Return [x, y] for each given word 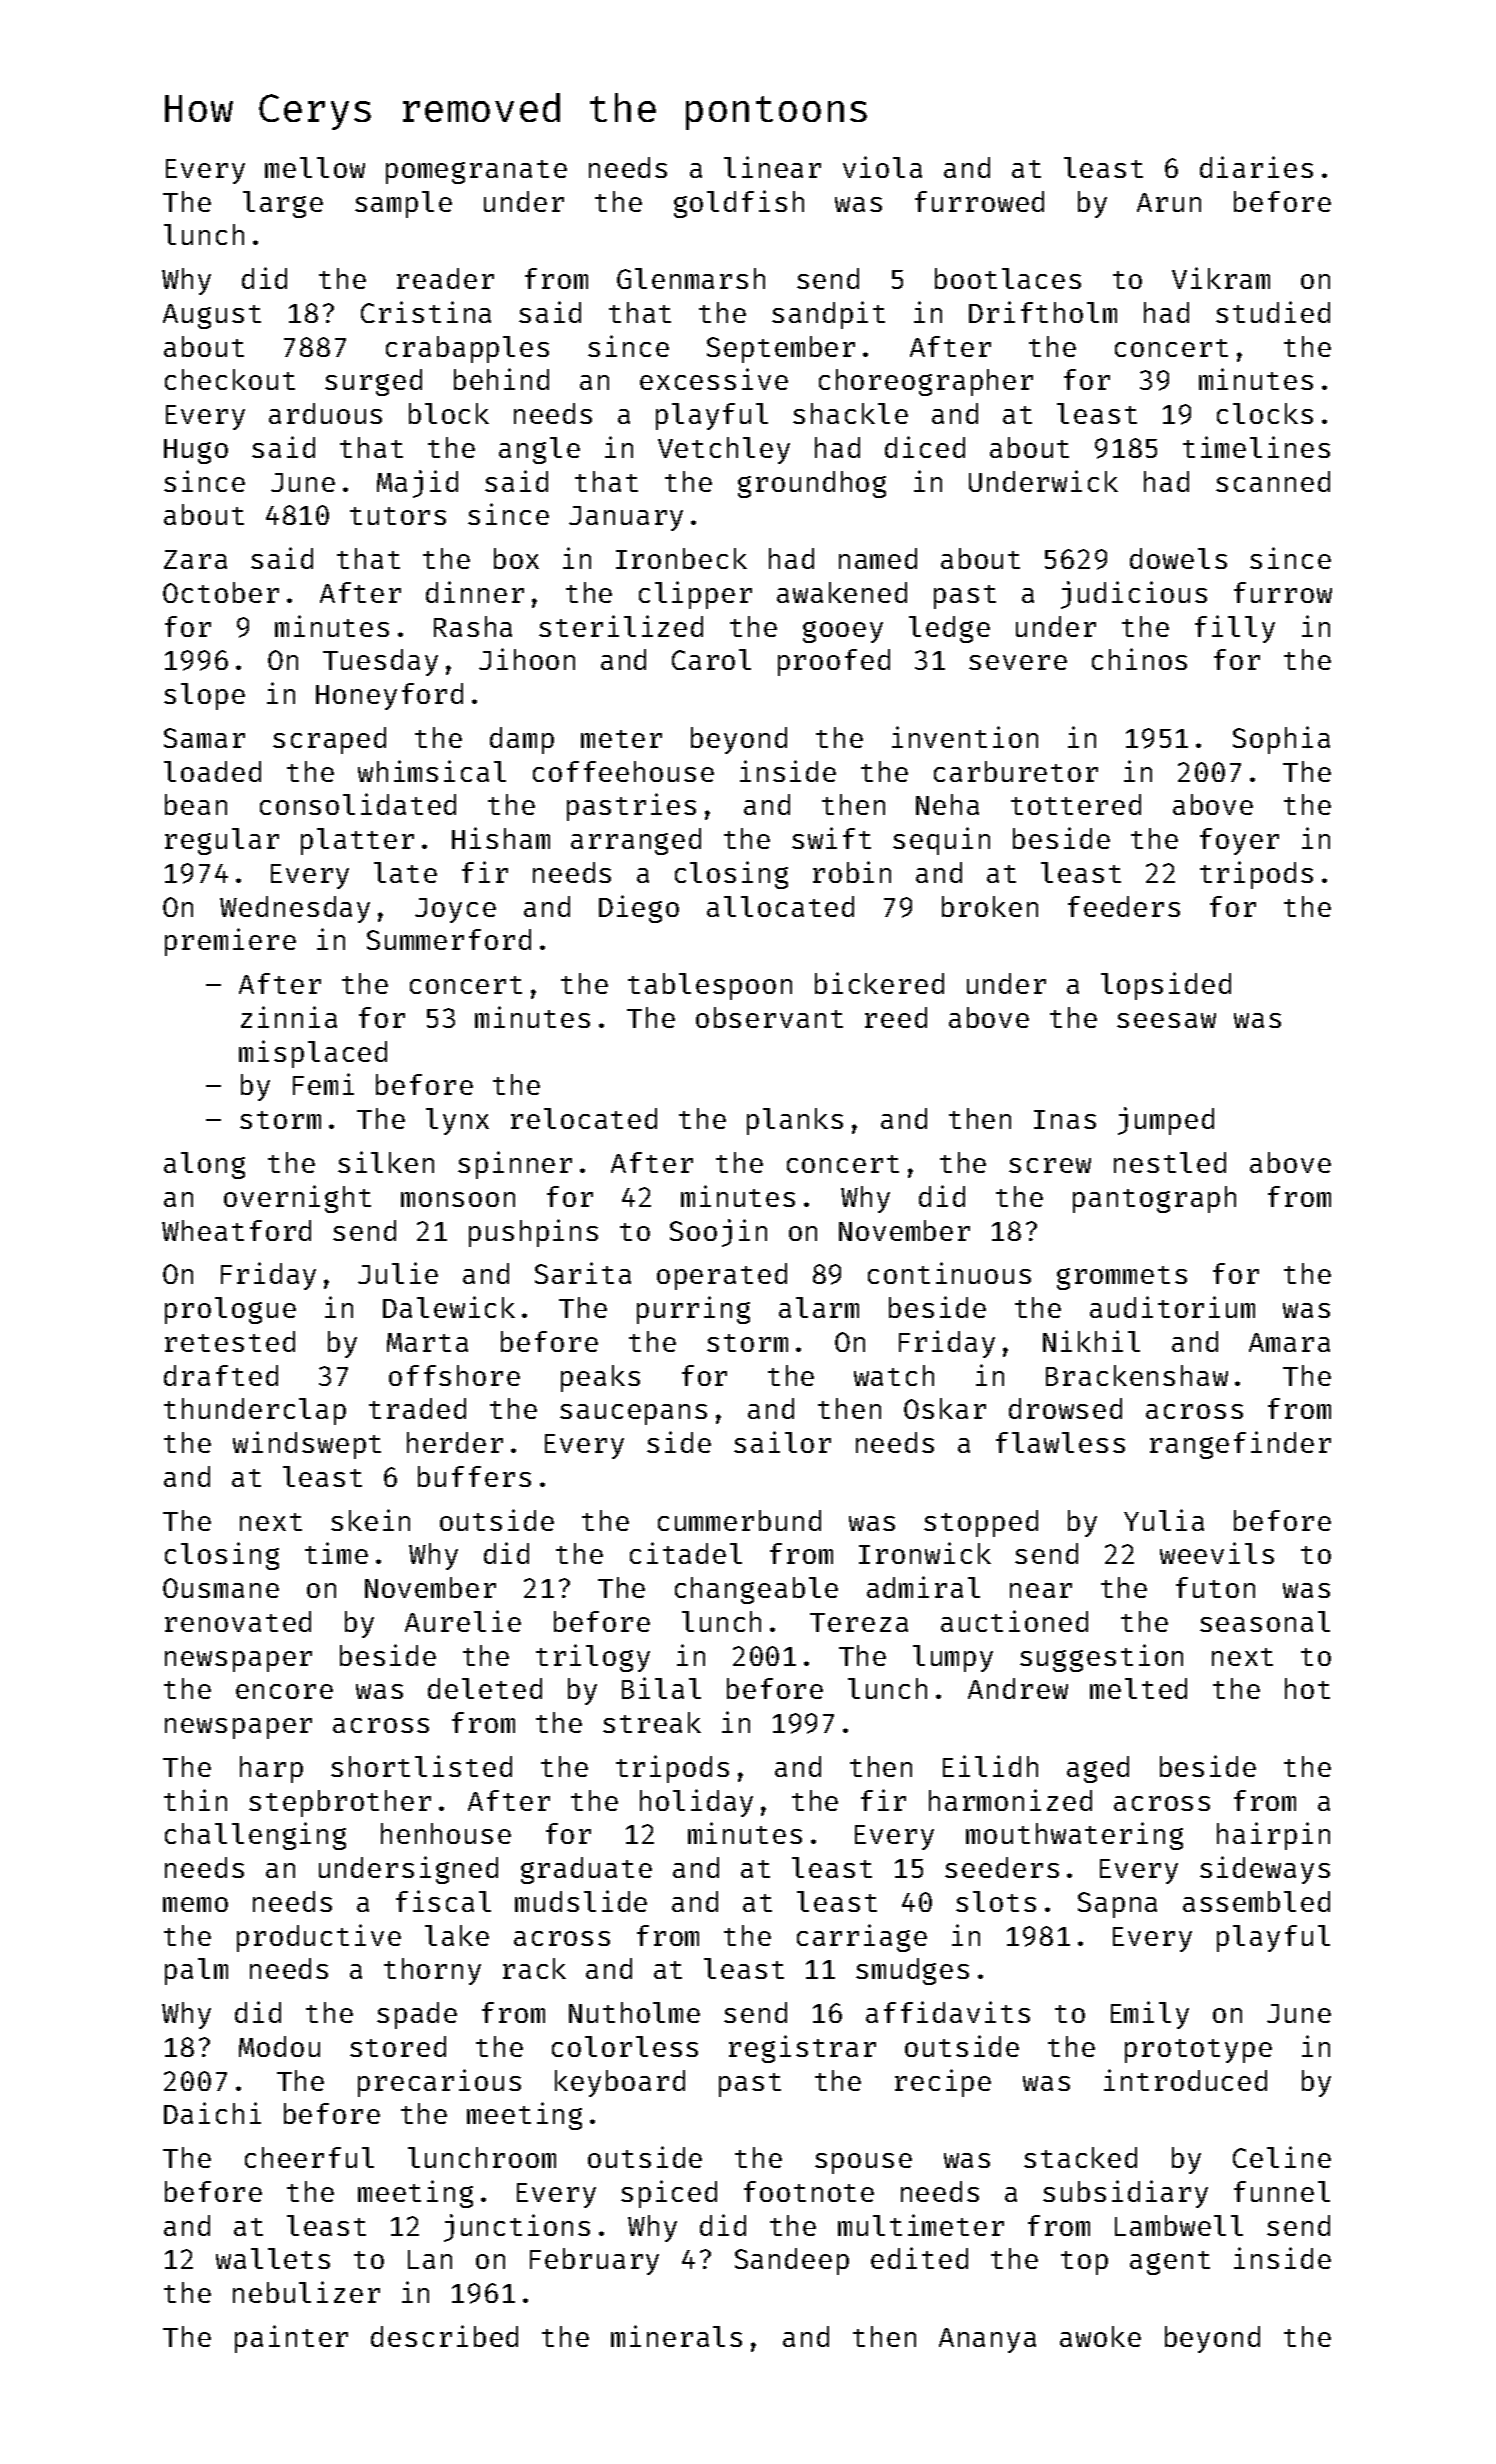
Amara [1289, 1342]
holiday [696, 1803]
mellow [315, 167]
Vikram [1221, 278]
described [444, 2336]
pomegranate [476, 172]
